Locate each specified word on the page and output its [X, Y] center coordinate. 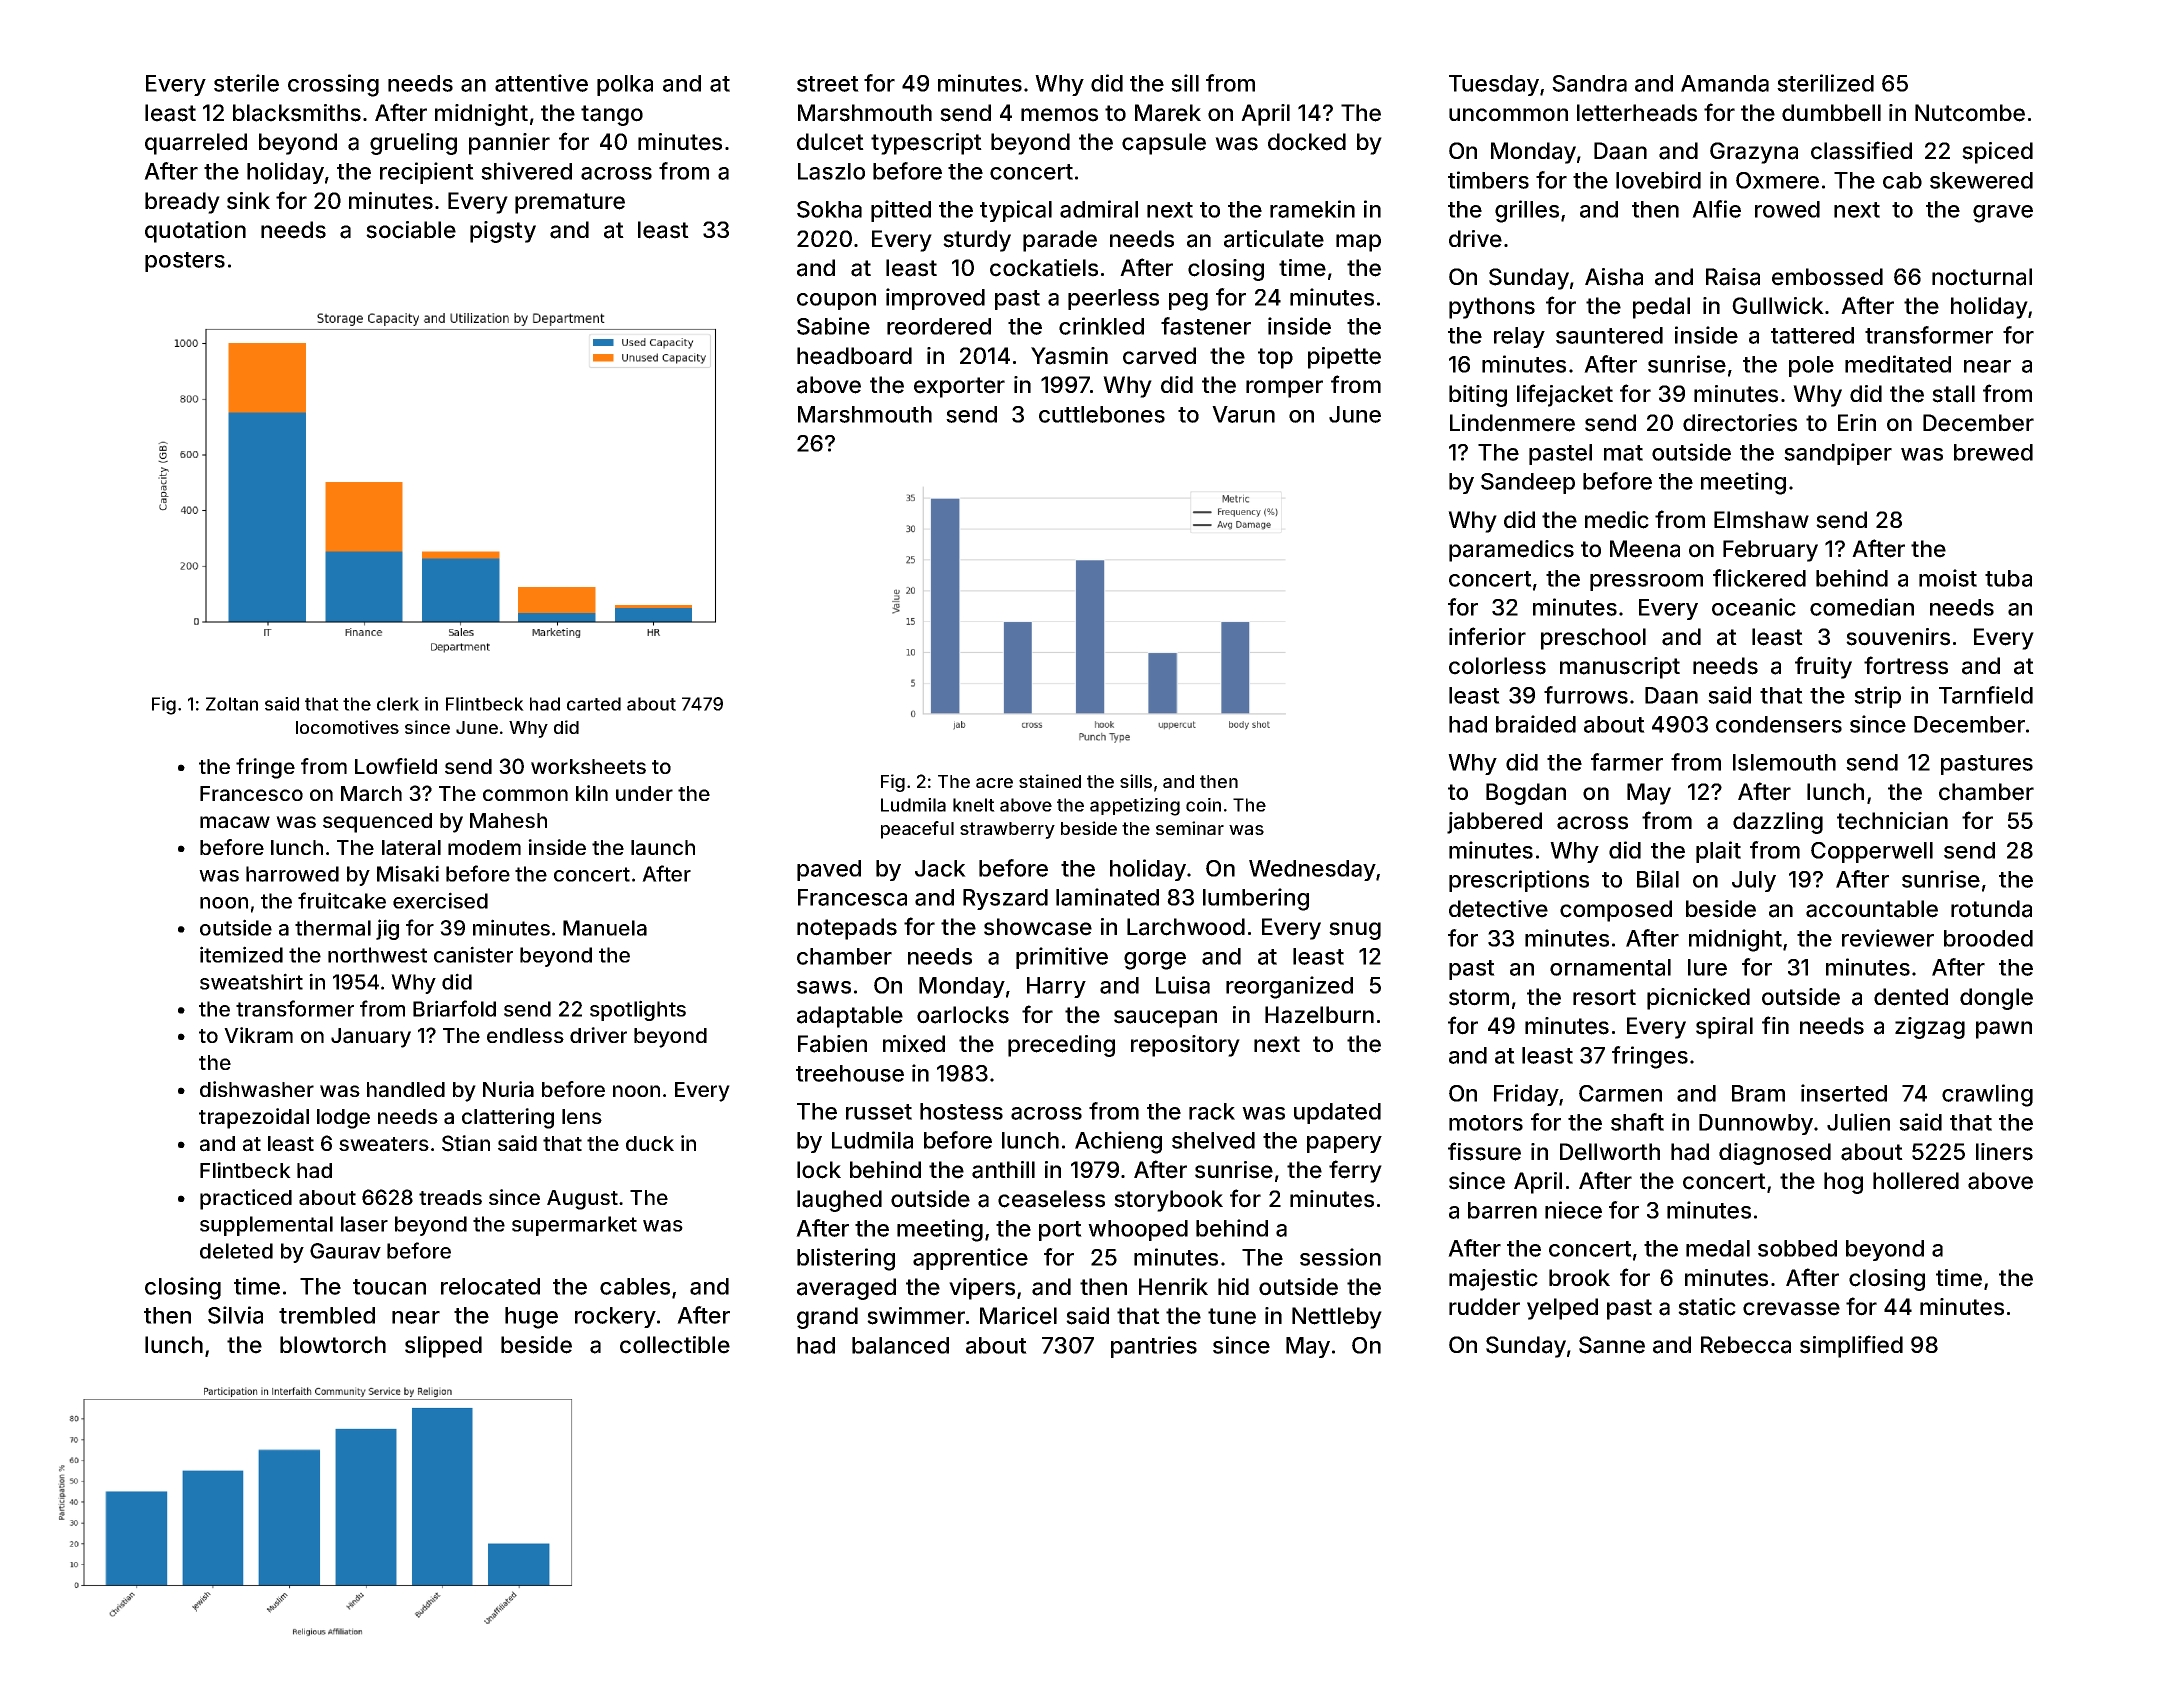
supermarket [574, 1226]
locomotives [347, 727]
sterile [246, 83]
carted [594, 704]
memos [1059, 115]
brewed [1993, 452]
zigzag [1930, 1028]
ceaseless [1051, 1199]
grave [2003, 214]
